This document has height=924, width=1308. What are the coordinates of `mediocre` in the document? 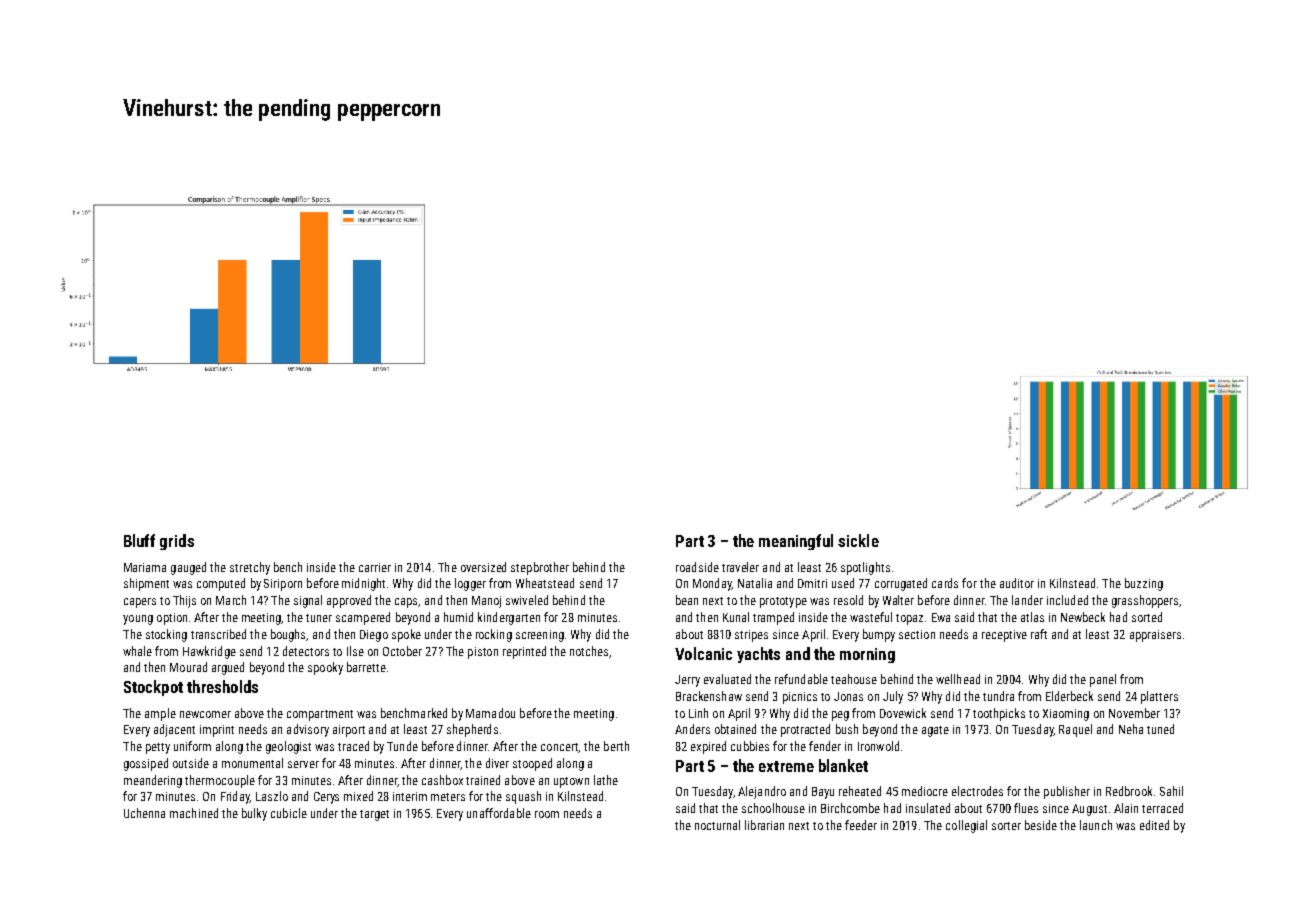 It's located at (925, 791).
